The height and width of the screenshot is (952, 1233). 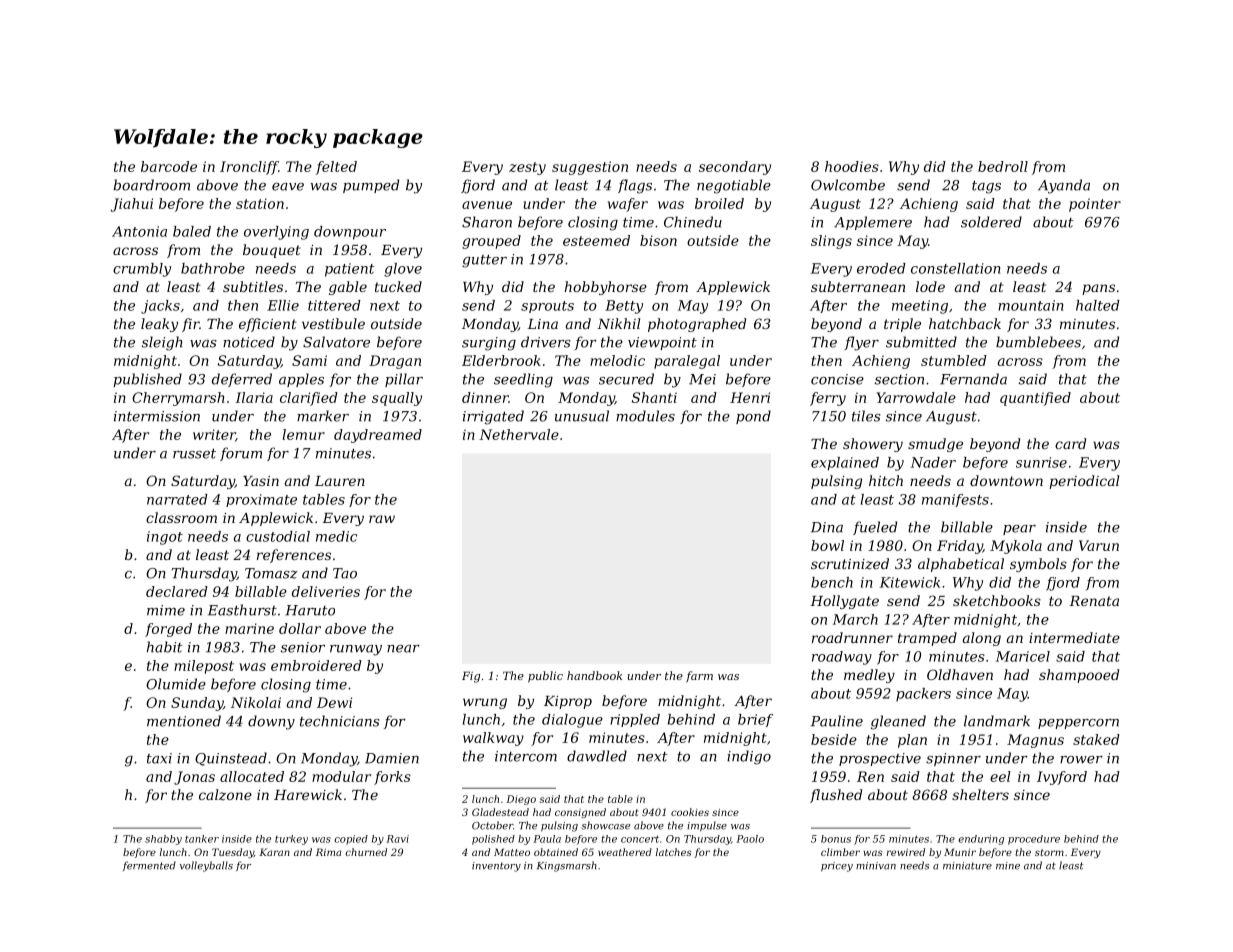 I want to click on flyer, so click(x=861, y=343).
